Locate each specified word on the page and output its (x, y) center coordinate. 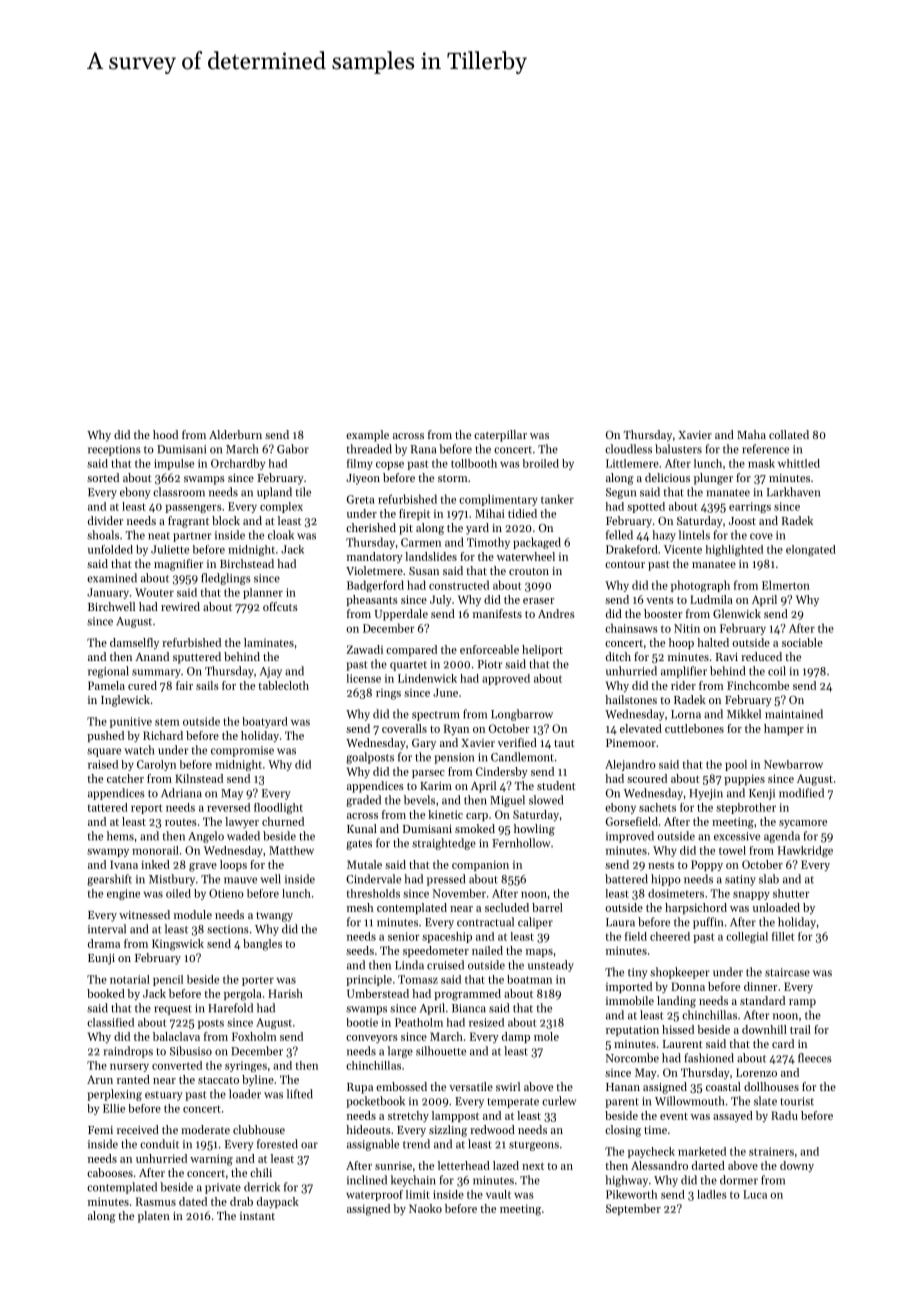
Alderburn (235, 434)
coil (777, 671)
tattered (108, 807)
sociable (802, 642)
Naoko (425, 1208)
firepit (414, 514)
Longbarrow (522, 715)
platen (154, 1217)
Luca (755, 1194)
